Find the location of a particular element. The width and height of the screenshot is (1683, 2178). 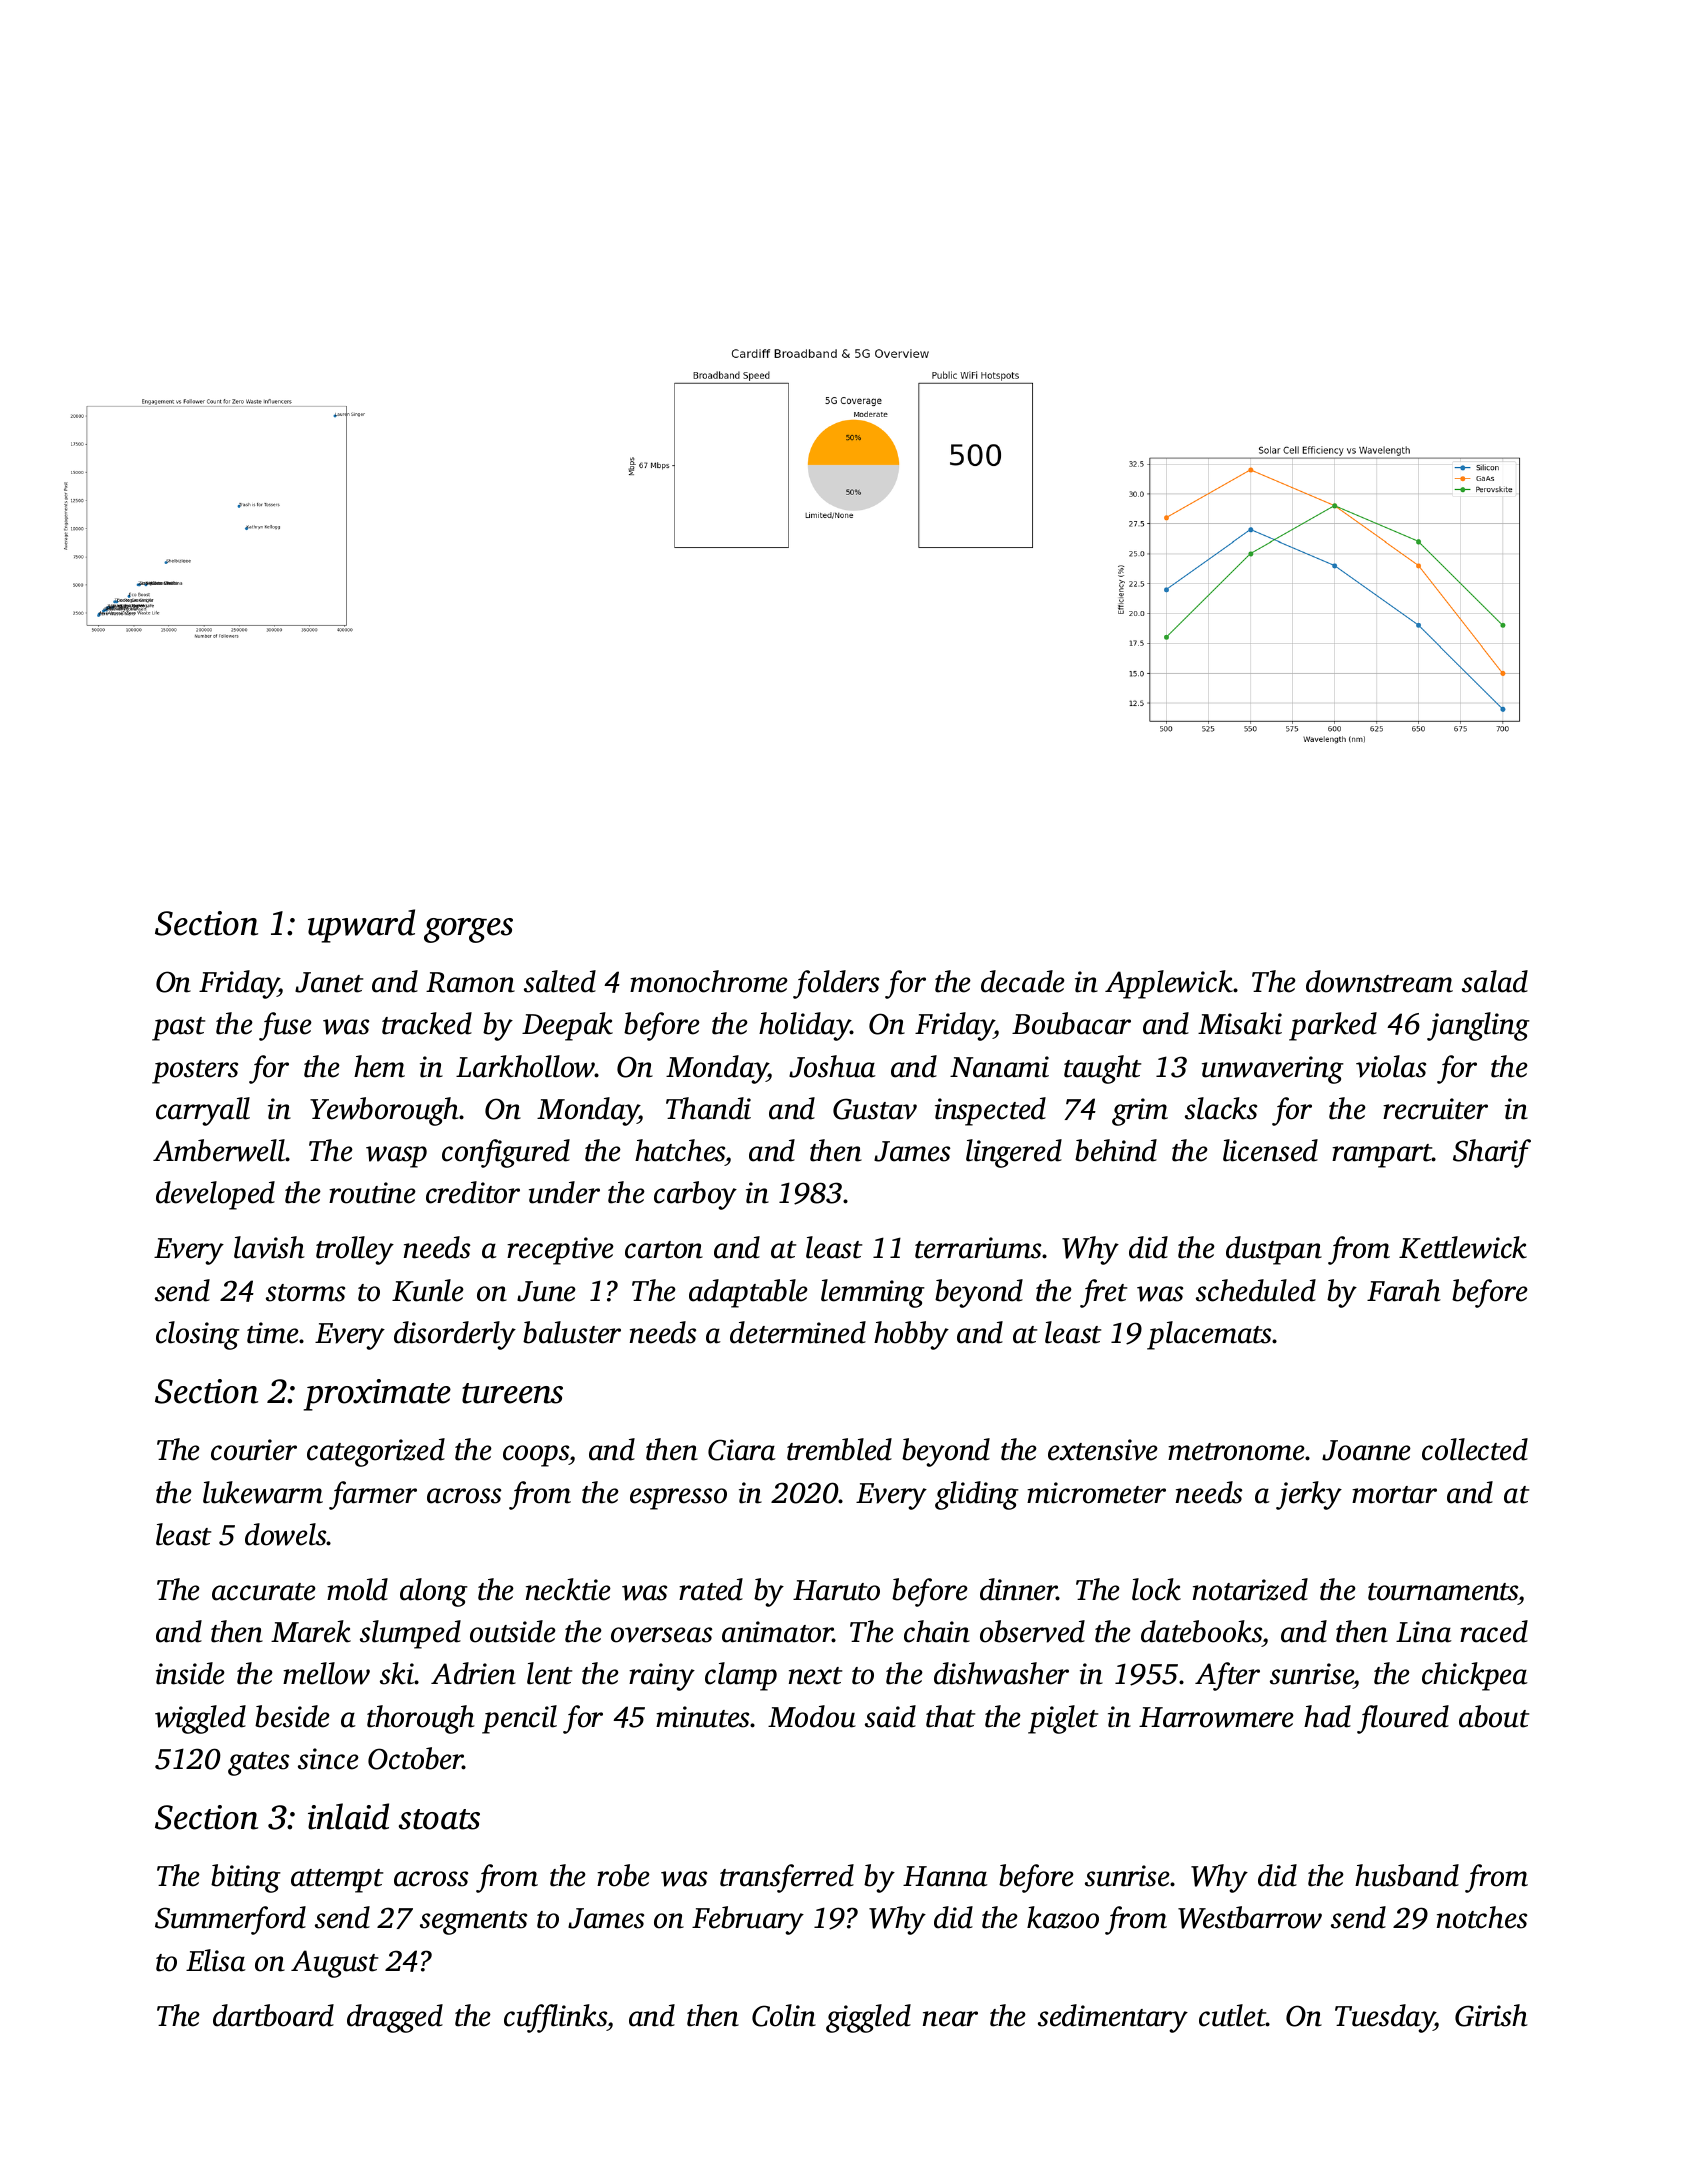

piglet is located at coordinates (1063, 1719).
